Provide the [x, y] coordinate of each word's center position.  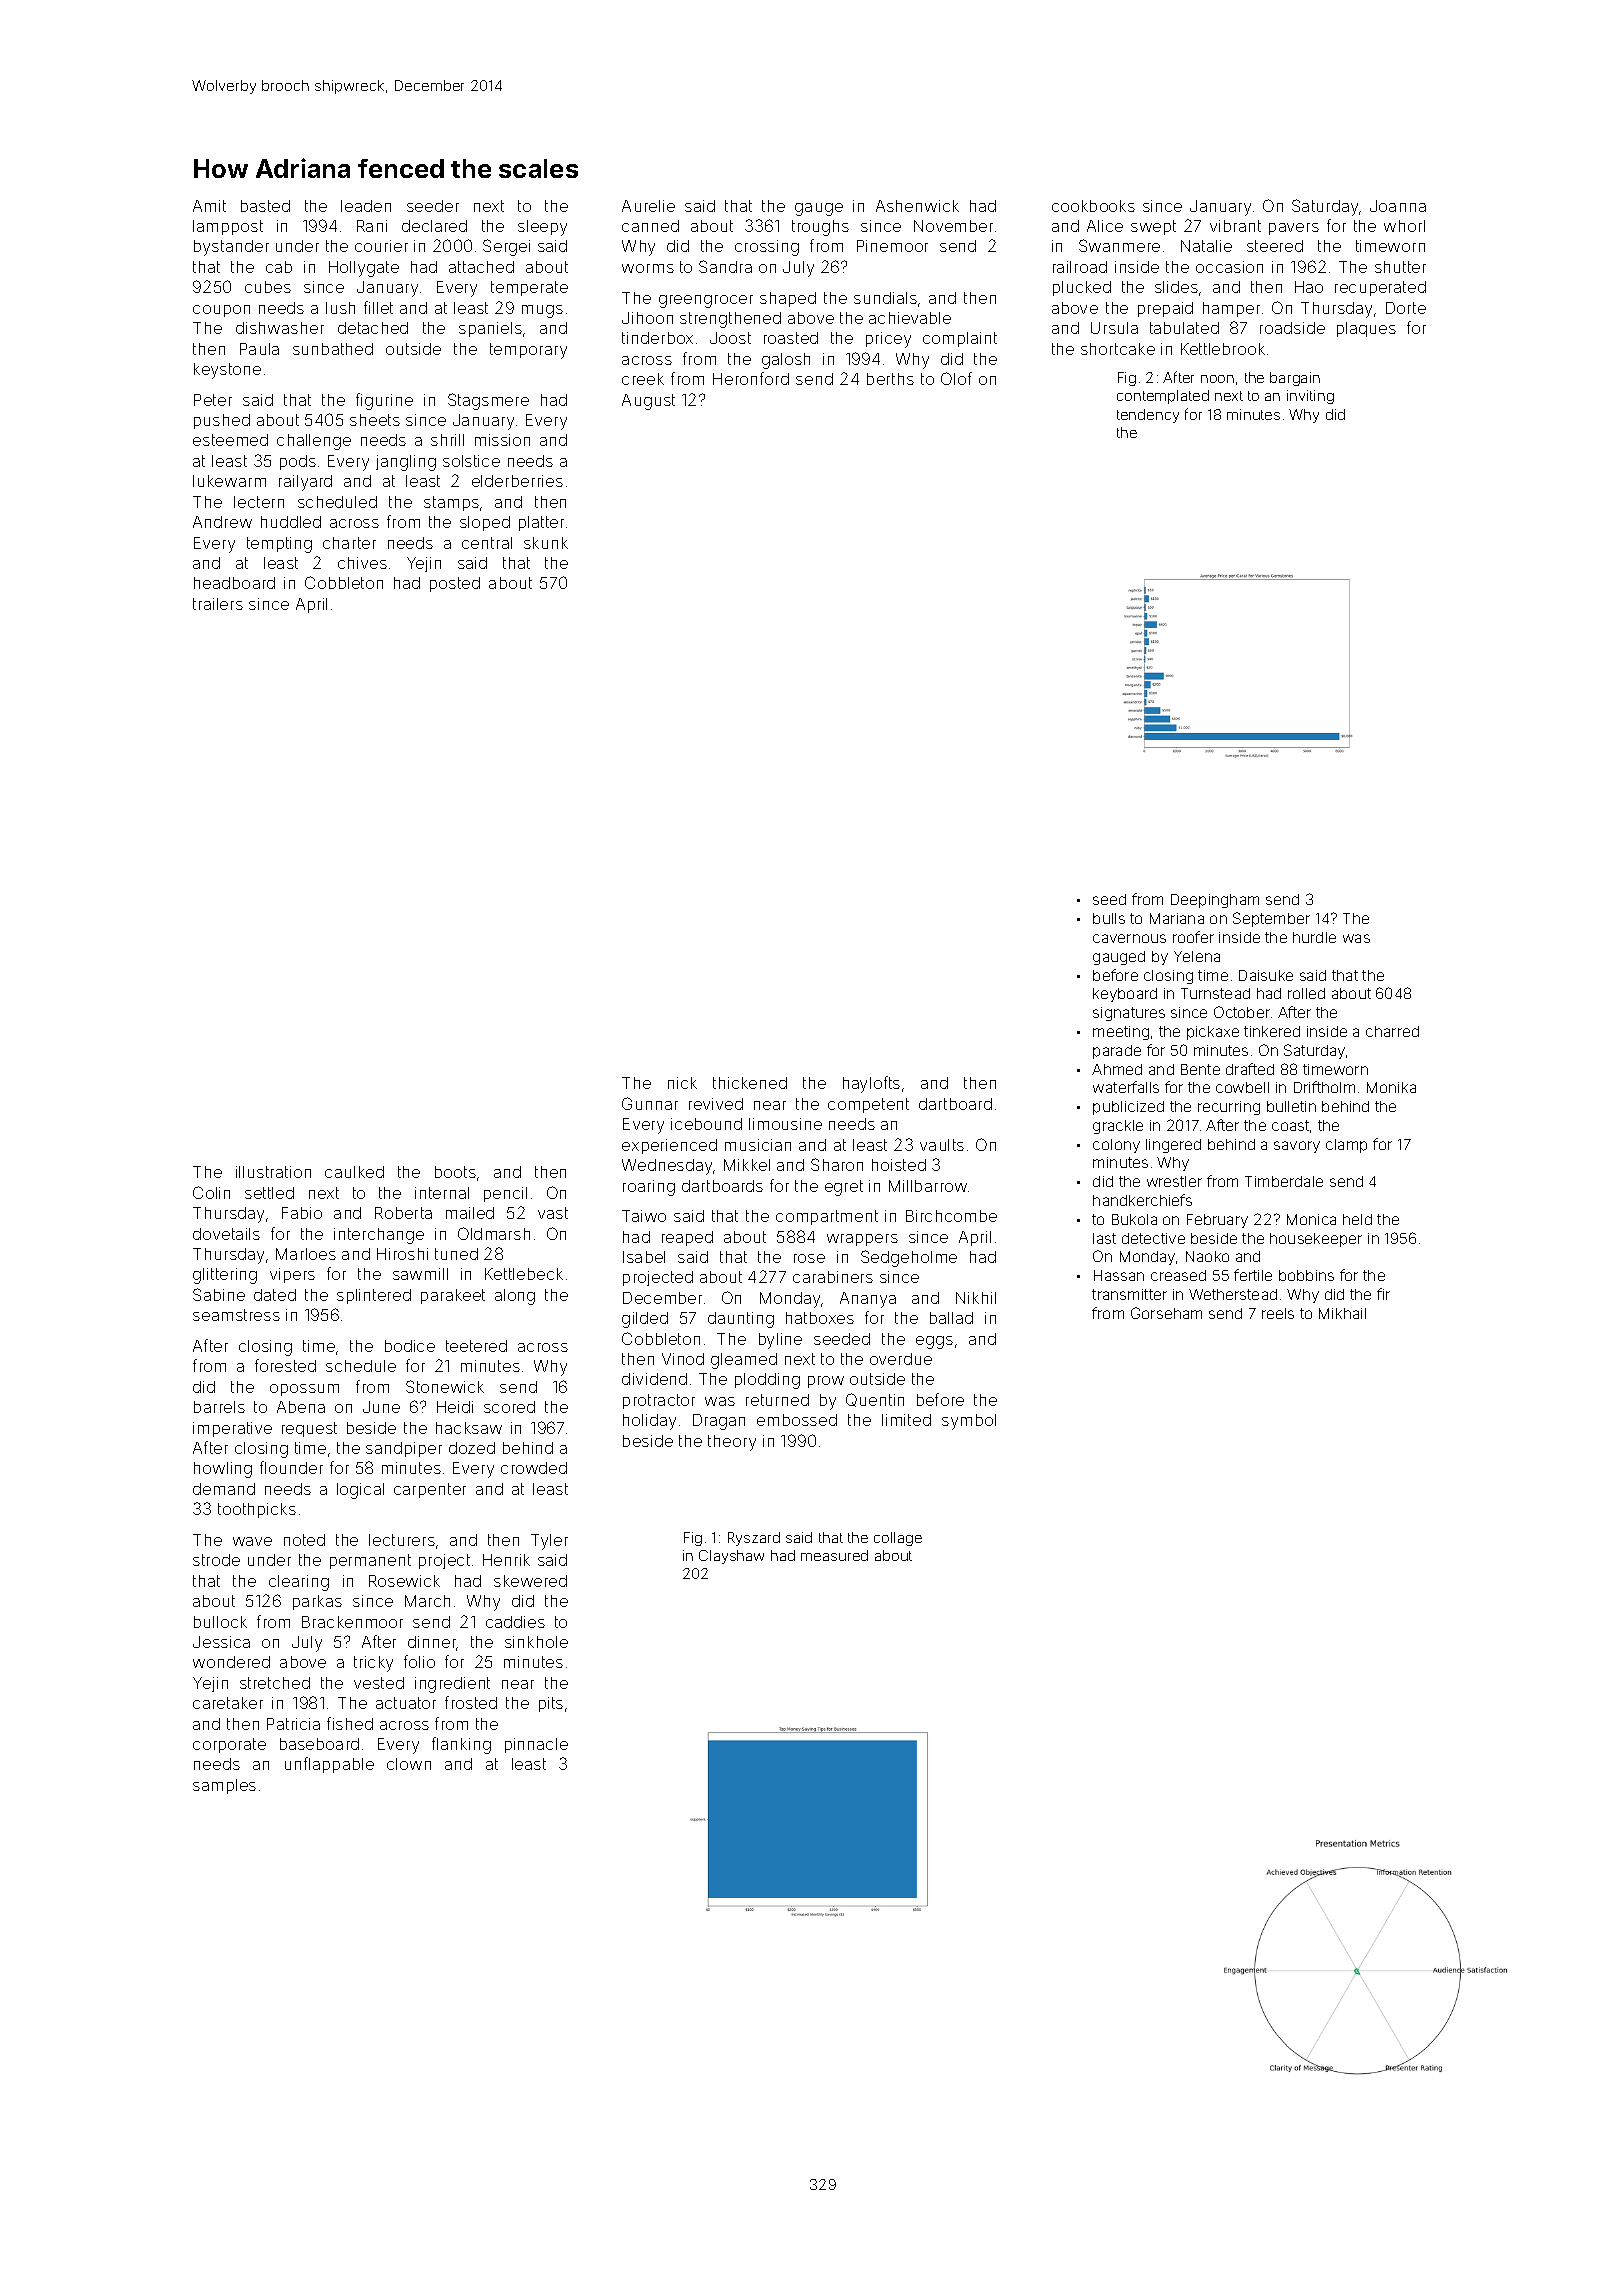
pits [551, 1704]
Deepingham [1215, 901]
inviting [1310, 397]
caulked [354, 1172]
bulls [1109, 918]
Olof [956, 378]
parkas [317, 1602]
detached [373, 328]
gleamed [744, 1361]
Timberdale [1284, 1181]
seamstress [236, 1315]
